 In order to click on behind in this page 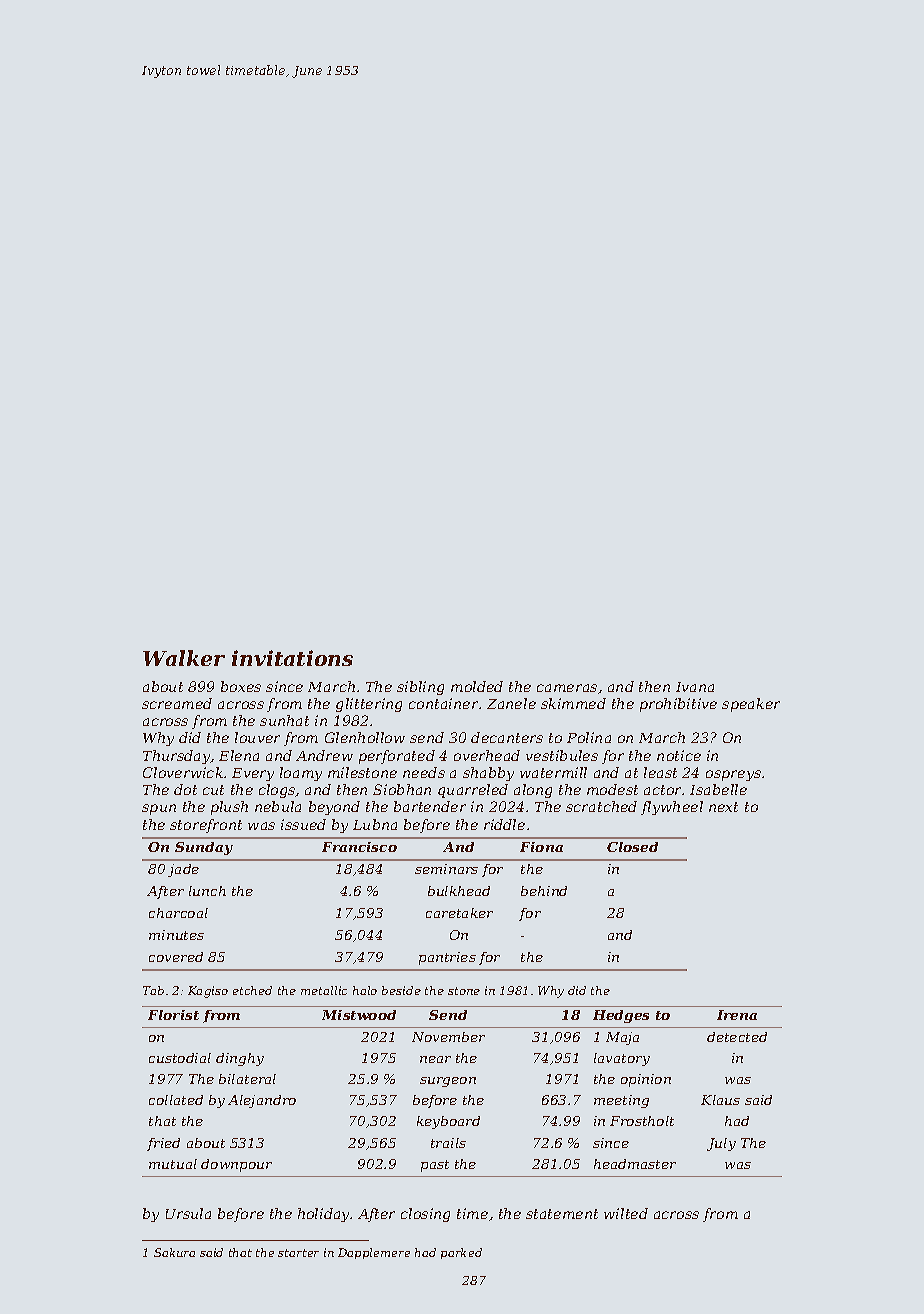, I will do `click(544, 891)`.
